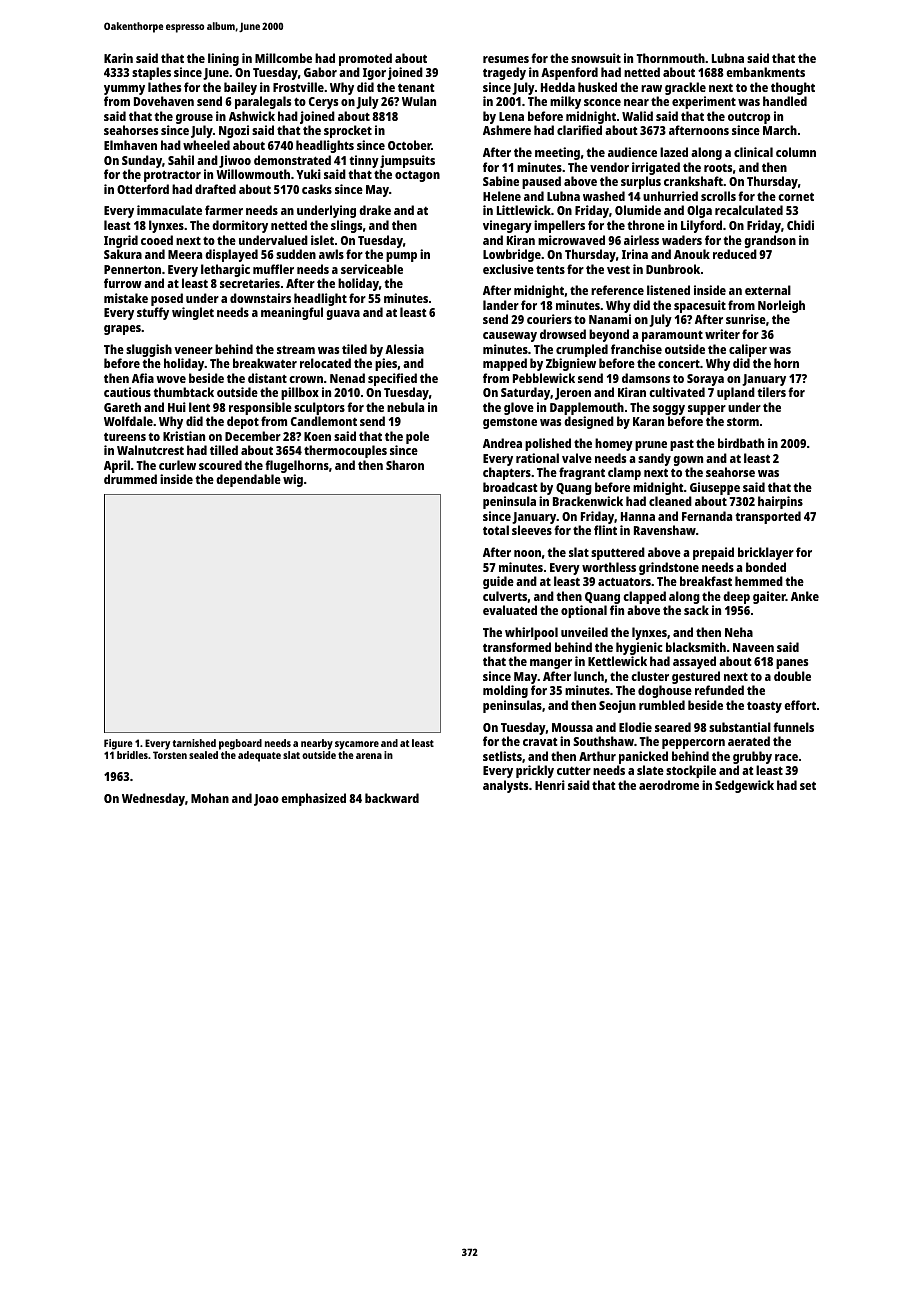  Describe the element at coordinates (502, 196) in the screenshot. I see `Helene` at that location.
